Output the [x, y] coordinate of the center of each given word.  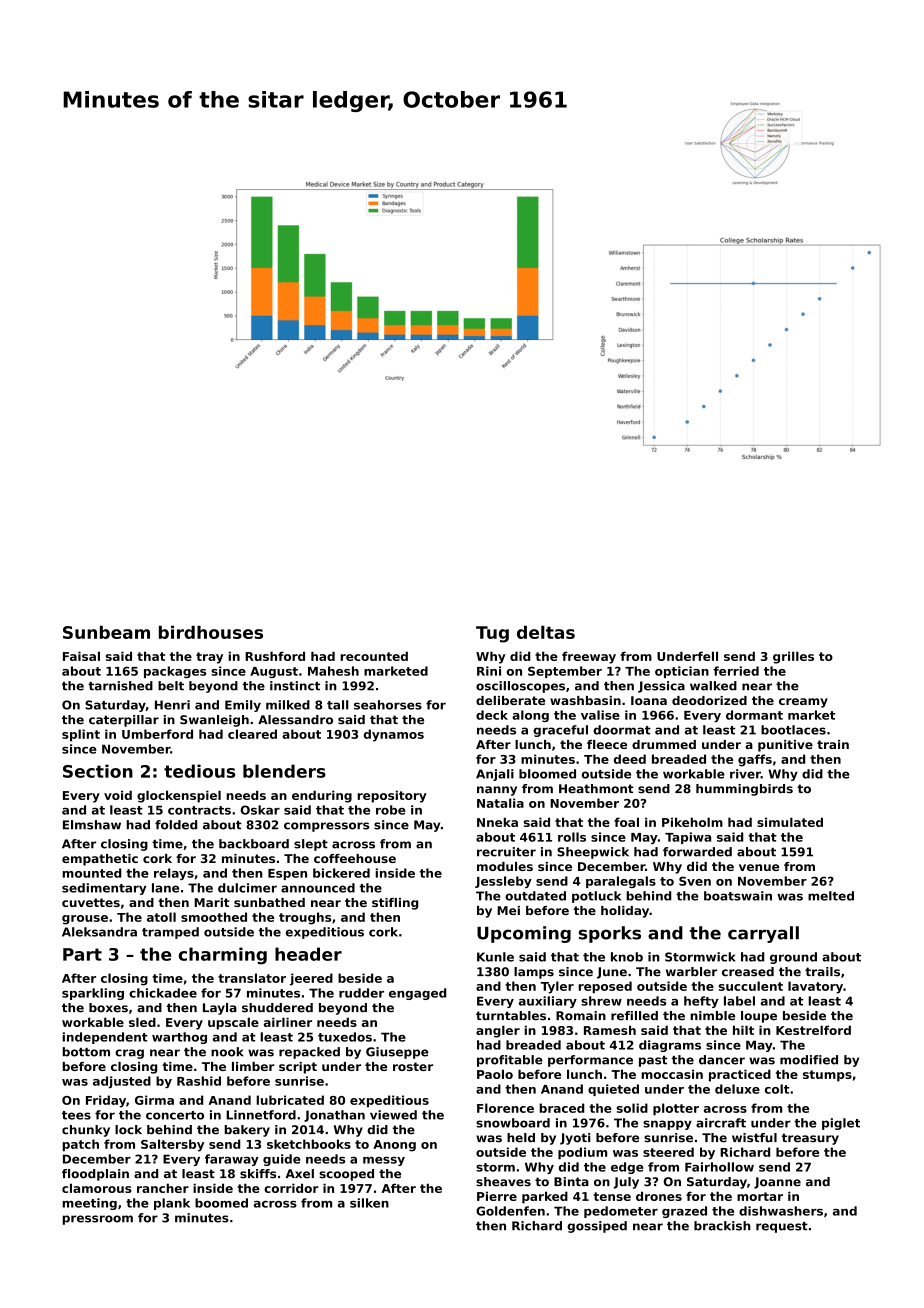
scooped [346, 1175]
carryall [763, 934]
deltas [546, 632]
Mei [508, 910]
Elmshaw [92, 825]
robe [391, 810]
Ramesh [610, 1030]
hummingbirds [744, 790]
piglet [841, 1124]
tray [209, 658]
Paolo [495, 1074]
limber [253, 1066]
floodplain [95, 1175]
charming [223, 956]
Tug [492, 634]
